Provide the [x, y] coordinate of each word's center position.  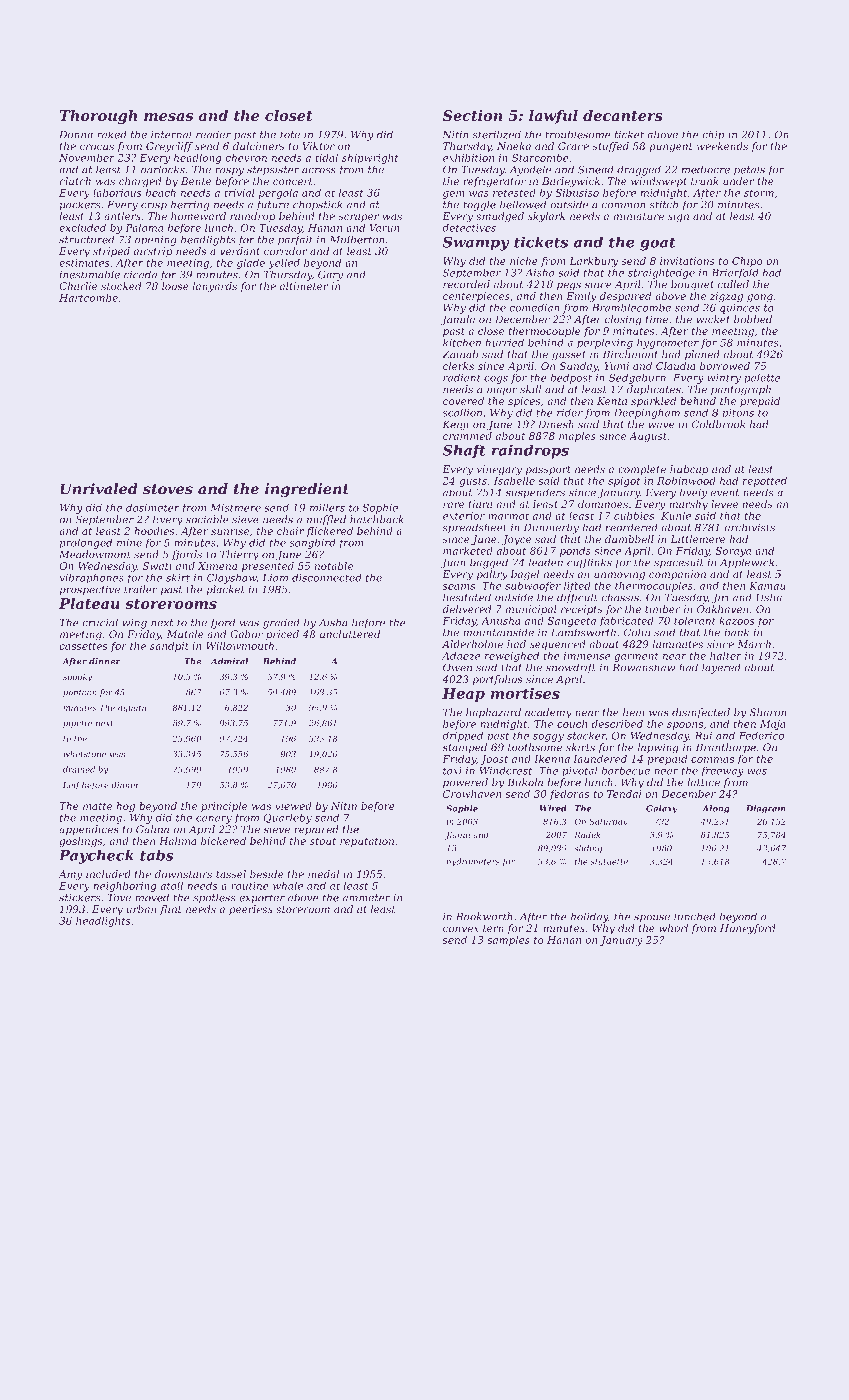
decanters [623, 115]
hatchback [377, 519]
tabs [157, 855]
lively [693, 493]
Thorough [98, 117]
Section [472, 115]
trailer [140, 589]
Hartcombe [88, 297]
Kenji [456, 425]
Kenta [612, 401]
